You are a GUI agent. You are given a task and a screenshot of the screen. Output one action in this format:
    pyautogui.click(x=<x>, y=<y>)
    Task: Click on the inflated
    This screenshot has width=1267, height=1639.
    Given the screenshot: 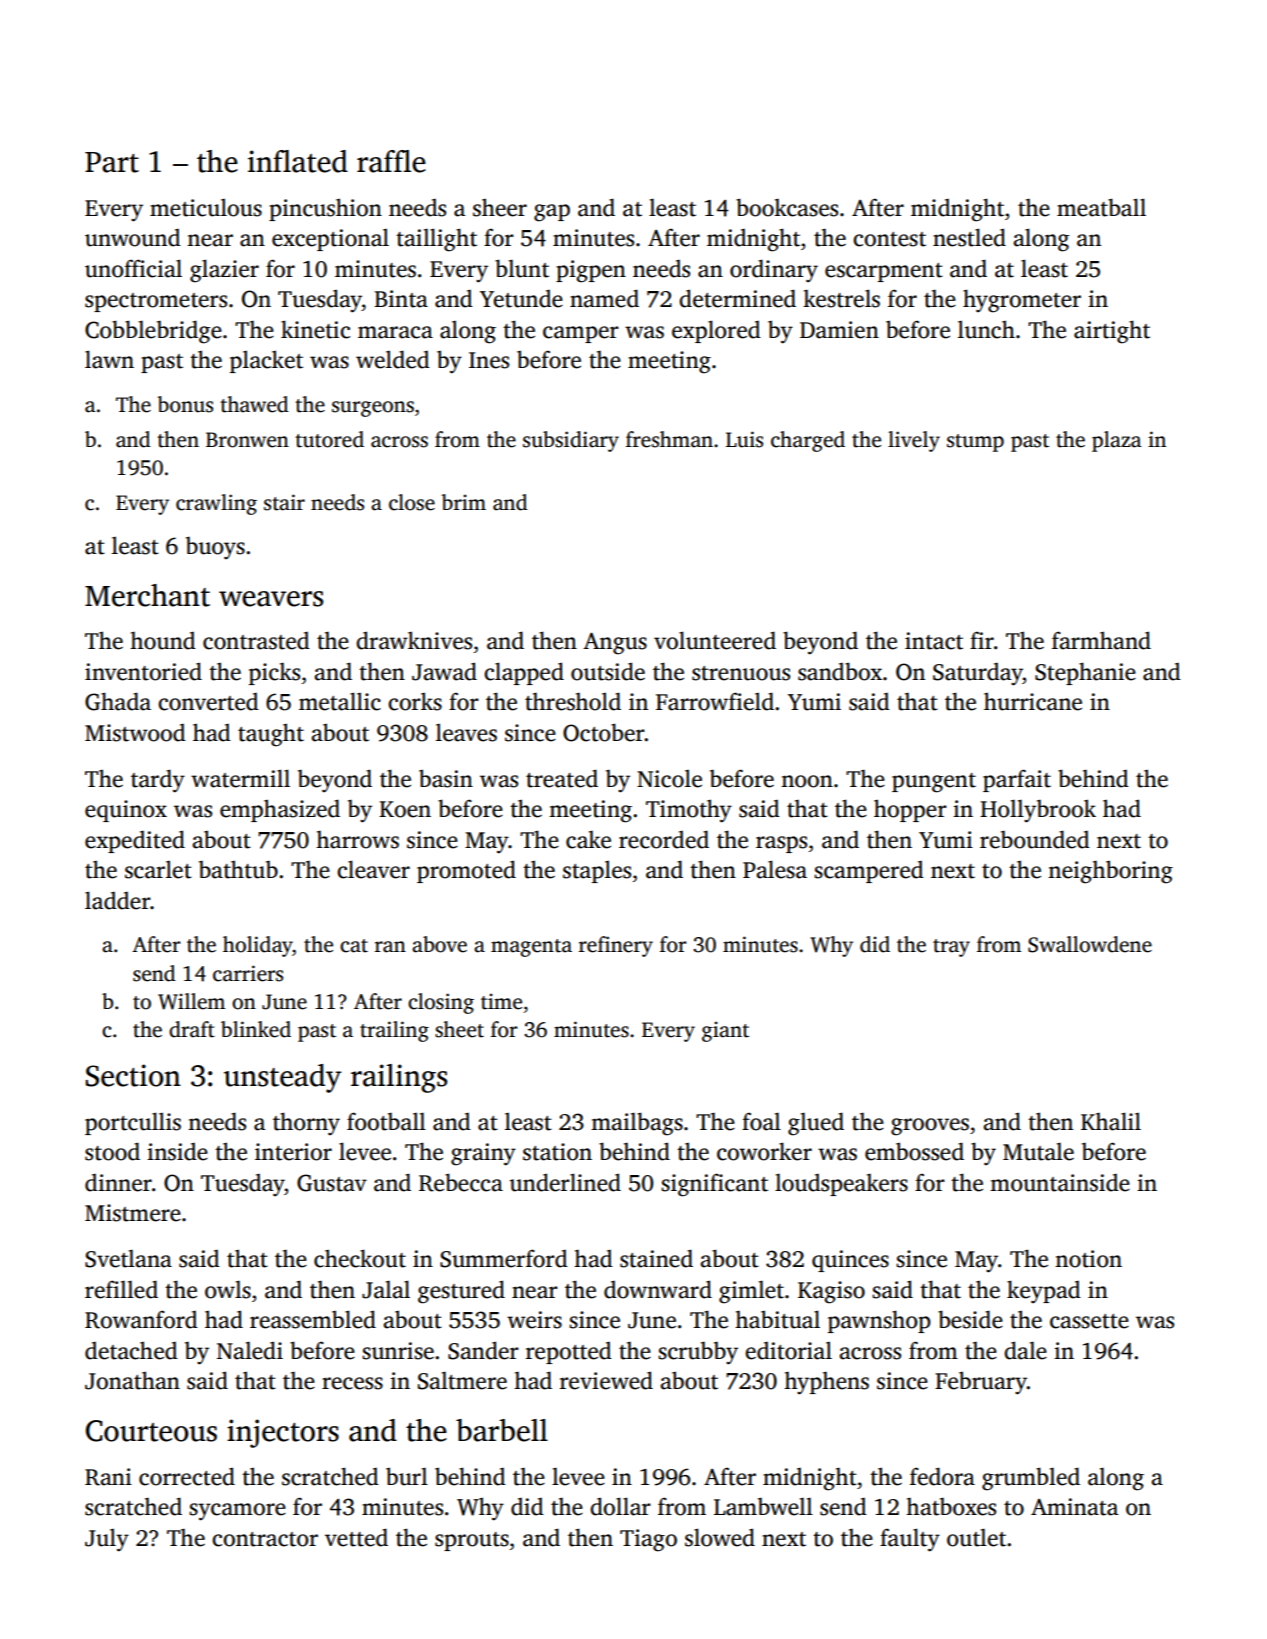 What is the action you would take?
    pyautogui.click(x=298, y=161)
